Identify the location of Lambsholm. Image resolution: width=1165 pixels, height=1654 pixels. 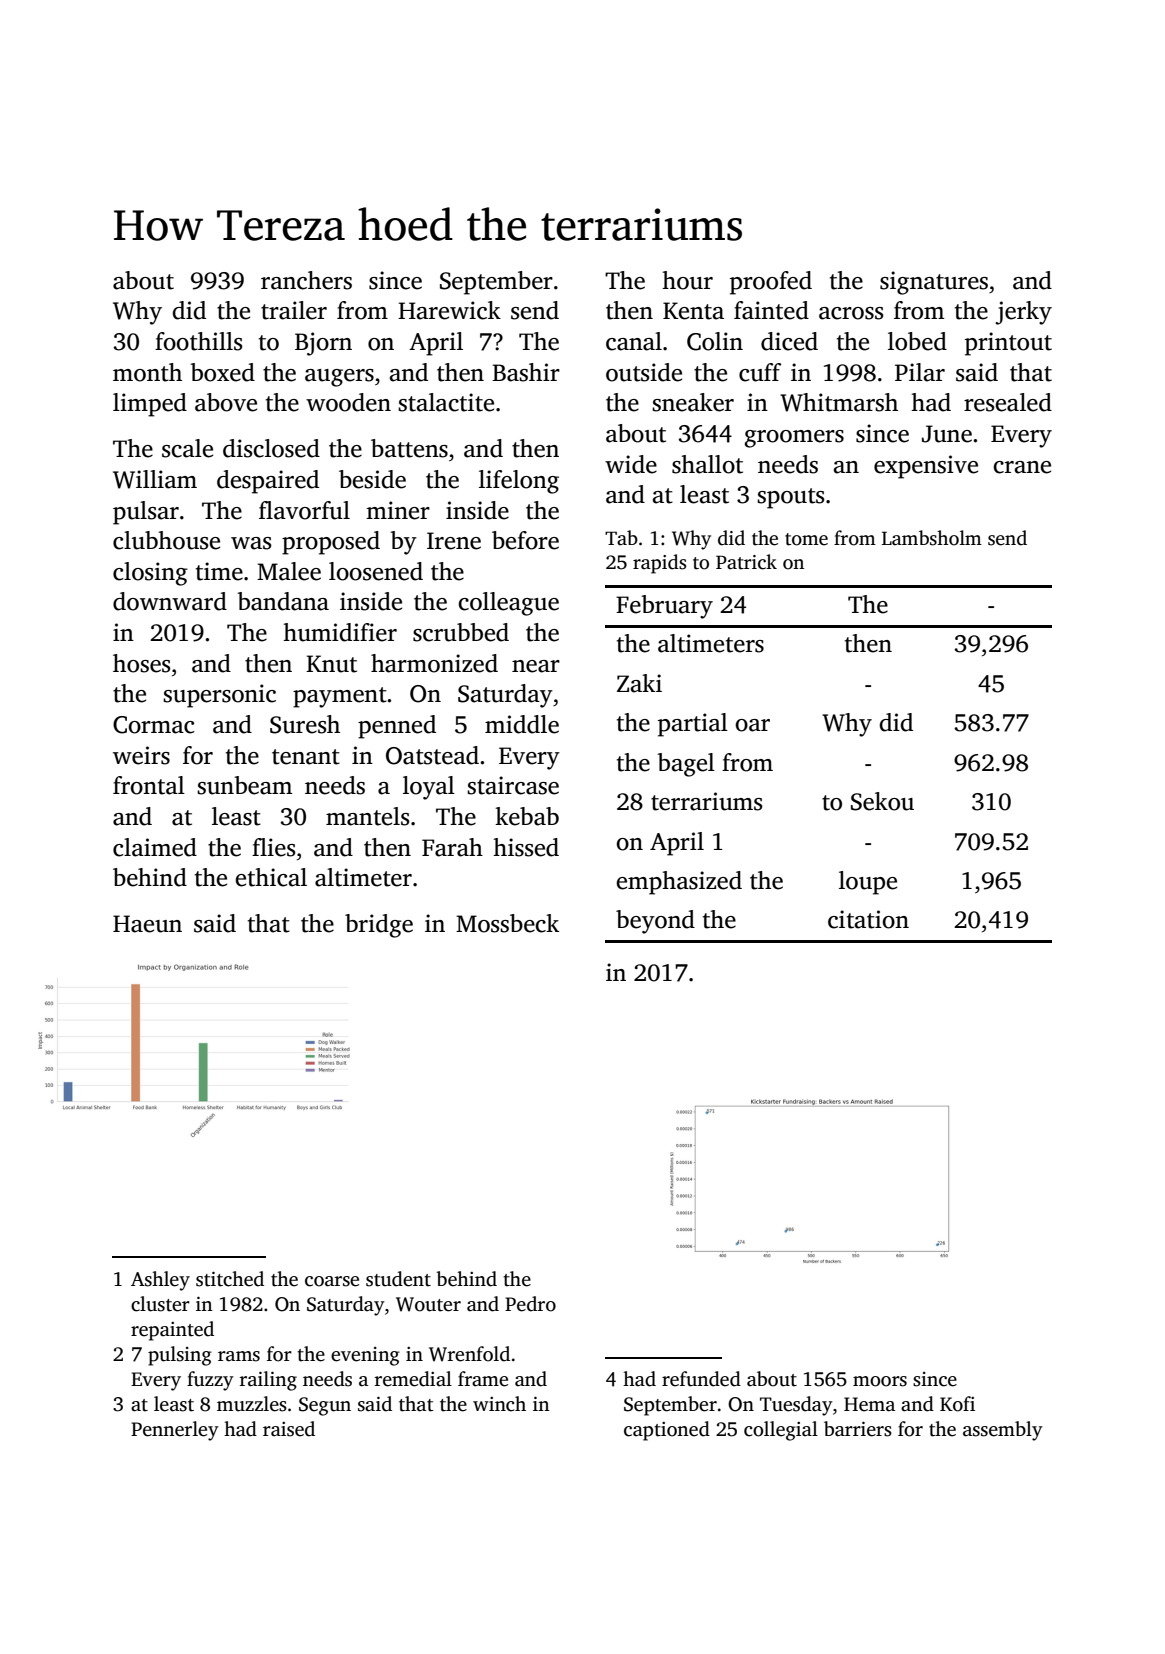
(932, 538).
